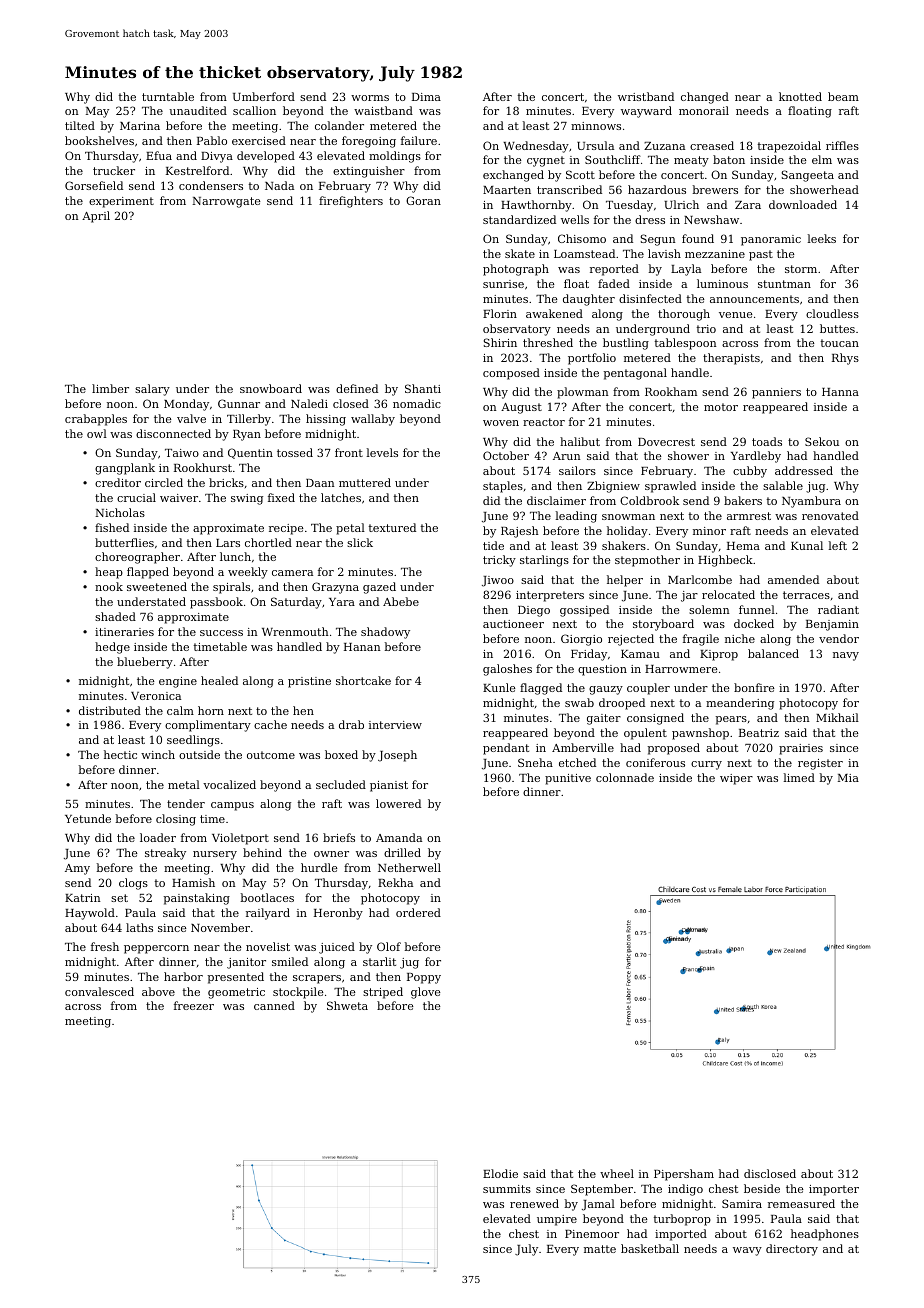 This screenshot has height=1308, width=924. Describe the element at coordinates (77, 869) in the screenshot. I see `Amy` at that location.
